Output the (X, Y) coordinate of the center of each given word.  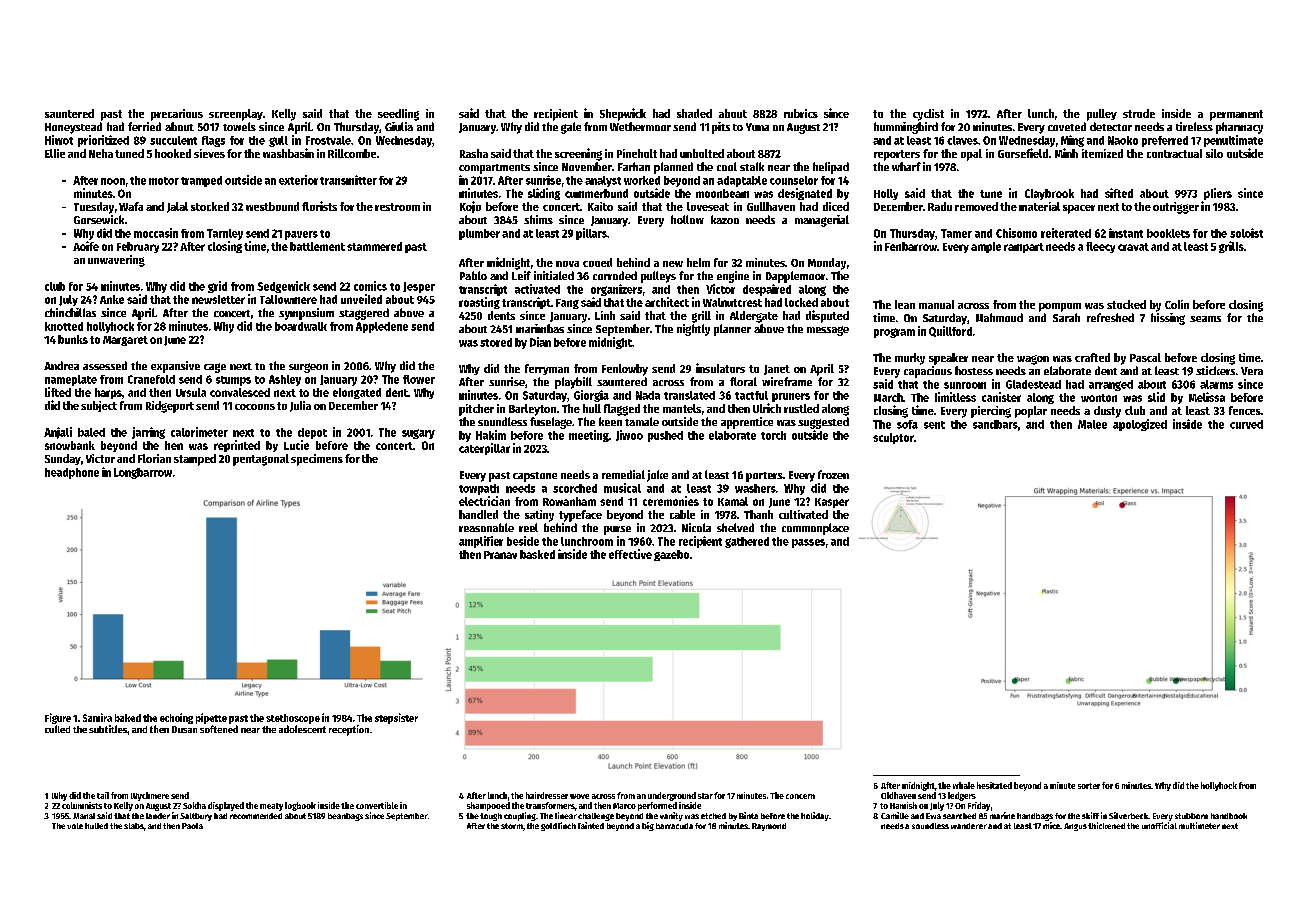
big (648, 826)
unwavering (116, 261)
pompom (1060, 307)
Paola (192, 826)
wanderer (969, 826)
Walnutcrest (732, 302)
